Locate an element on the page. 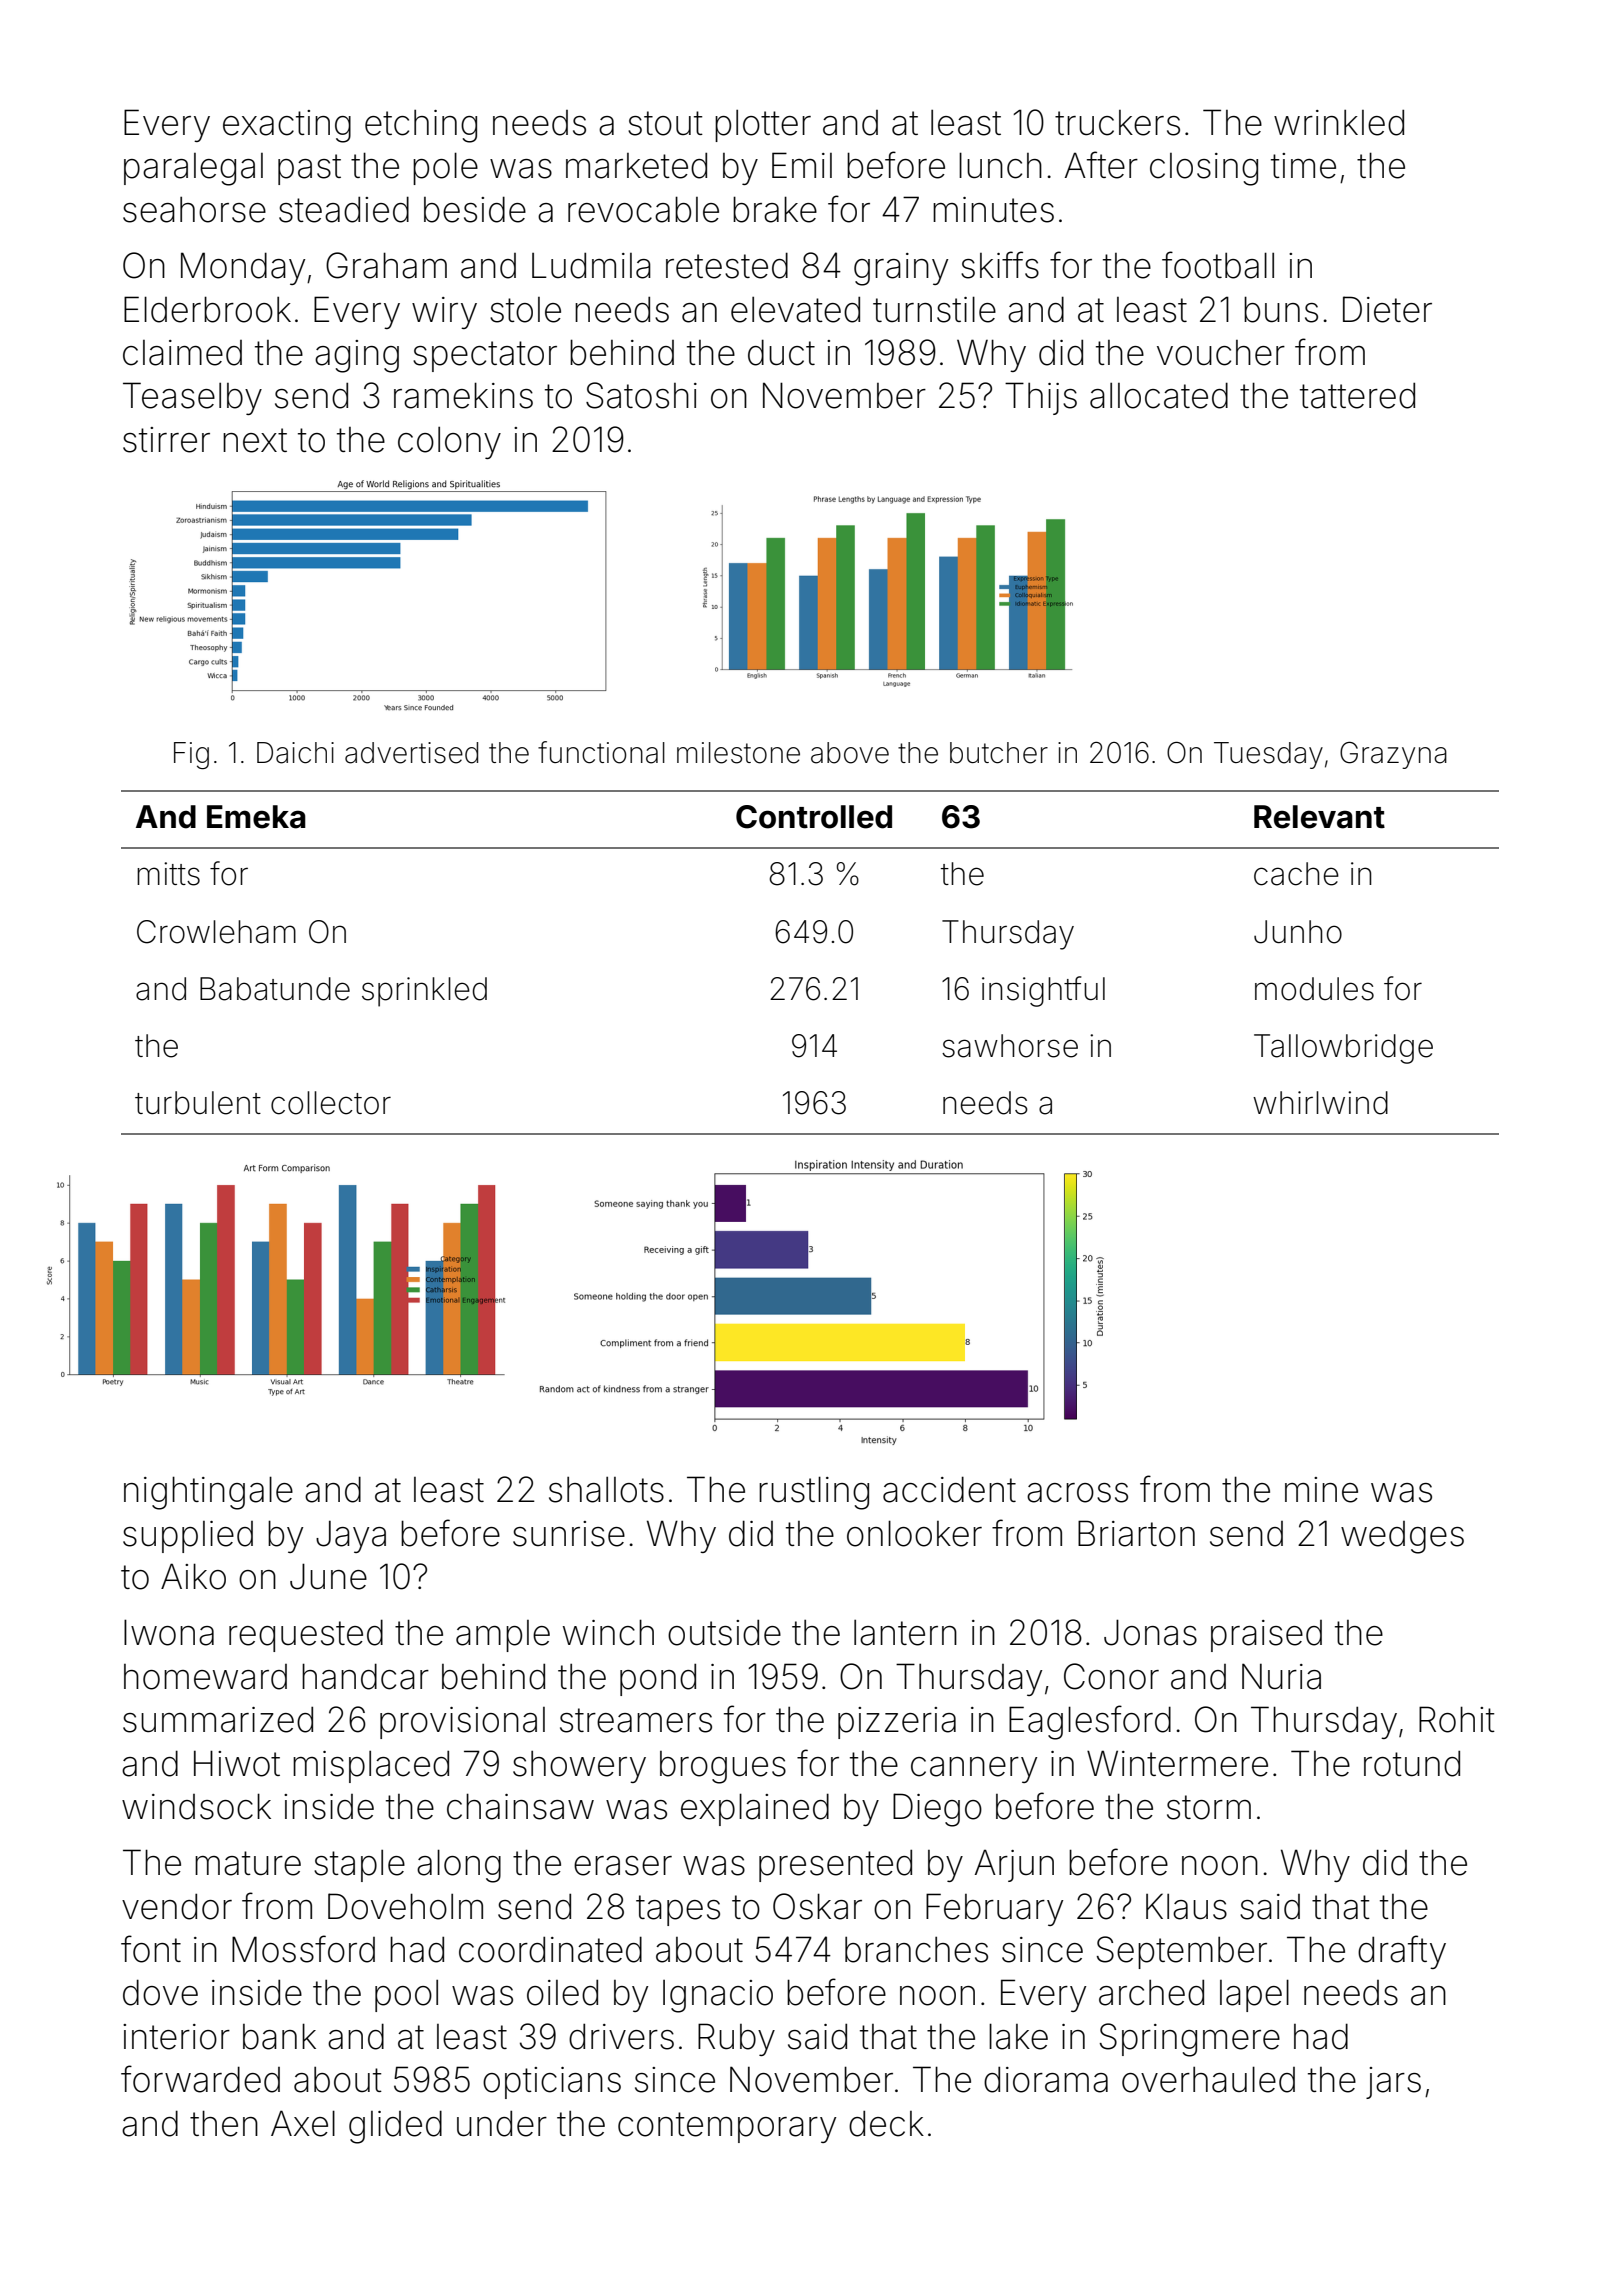 Image resolution: width=1620 pixels, height=2292 pixels. staple is located at coordinates (359, 1866).
